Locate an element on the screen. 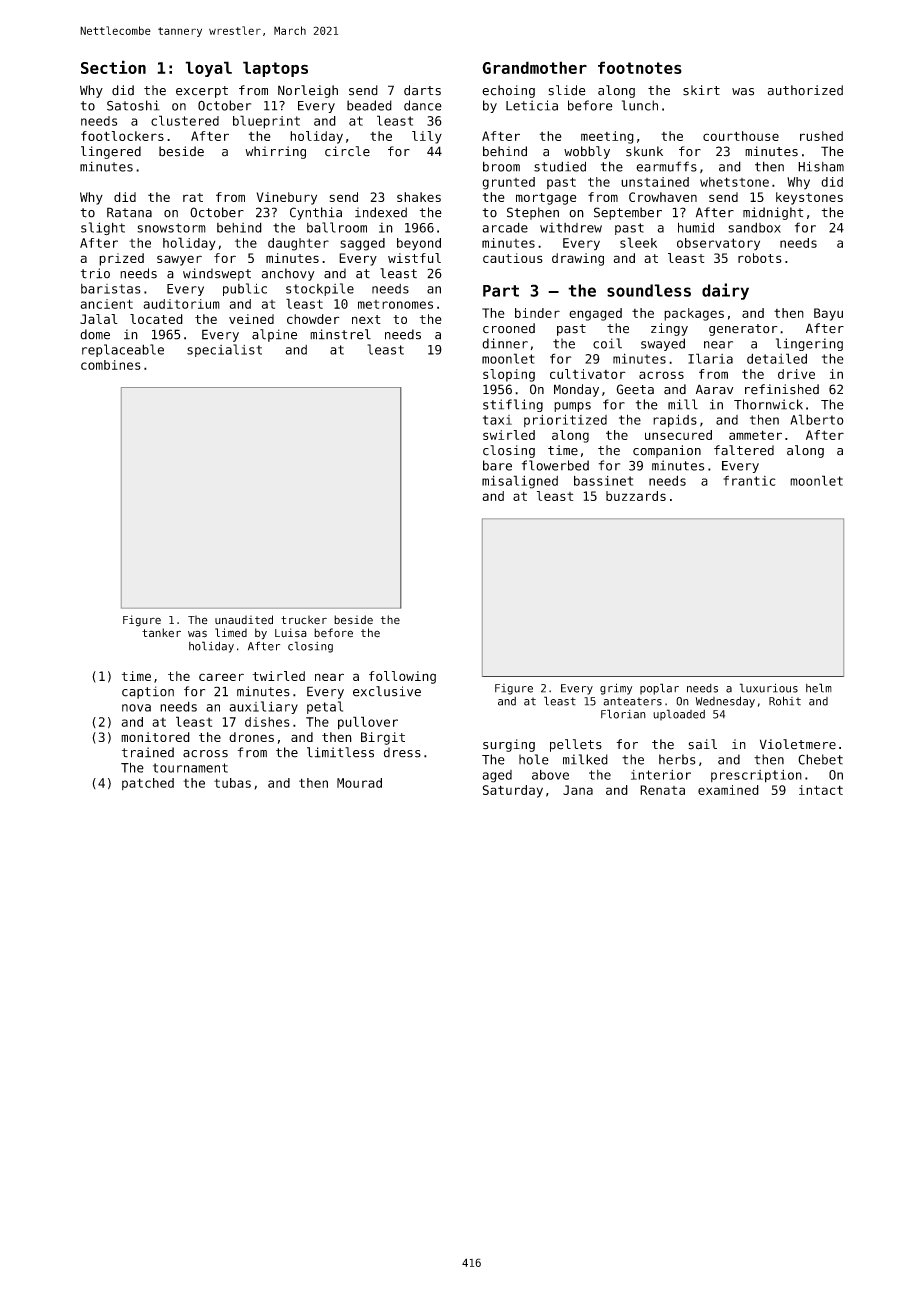 This screenshot has width=924, height=1308. lily is located at coordinates (427, 137).
